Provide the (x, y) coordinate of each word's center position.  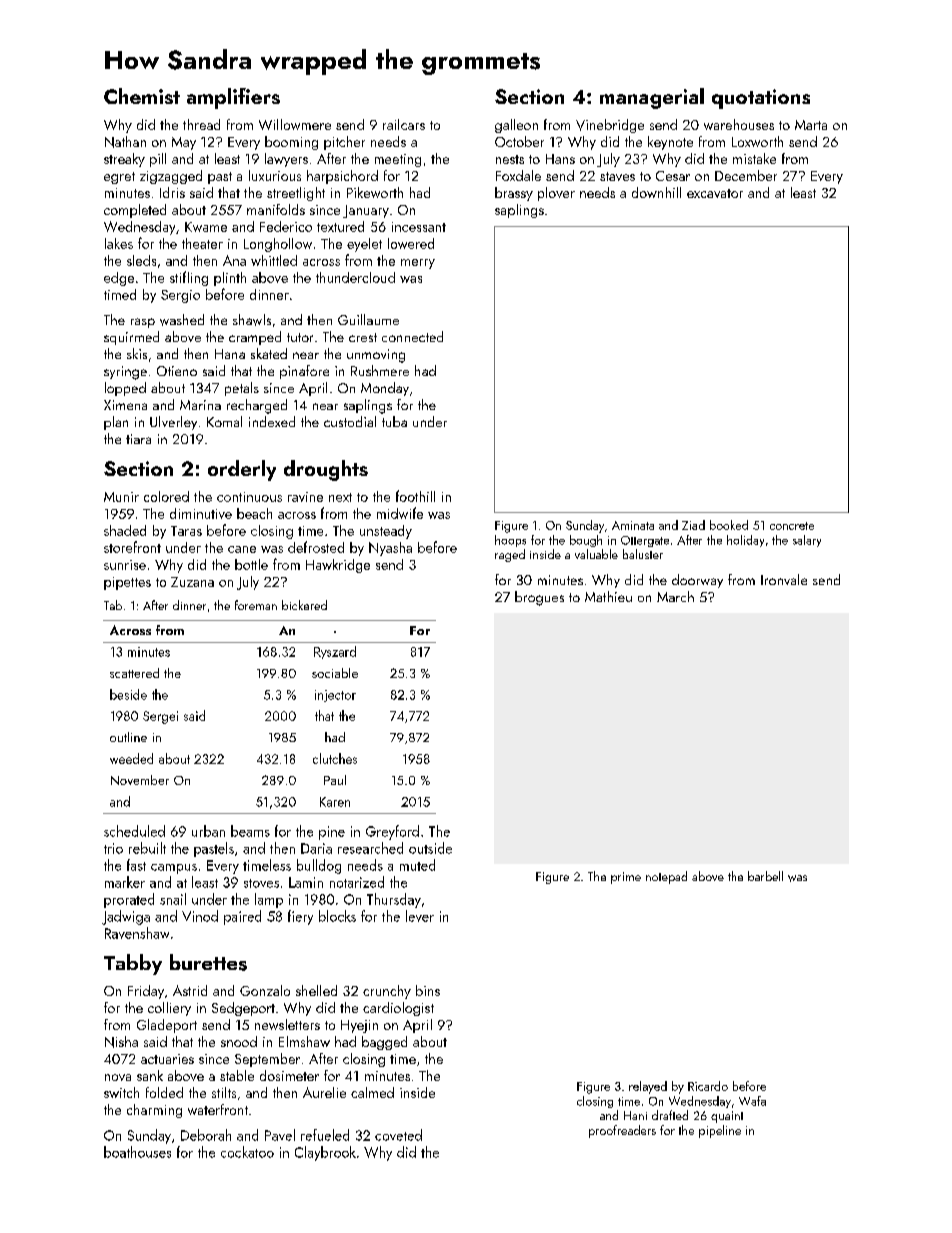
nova (118, 1077)
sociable (335, 673)
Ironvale (784, 579)
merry (418, 264)
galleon (516, 126)
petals (242, 389)
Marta (811, 125)
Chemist (142, 96)
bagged (384, 1043)
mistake (754, 158)
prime (626, 878)
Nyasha (390, 549)
